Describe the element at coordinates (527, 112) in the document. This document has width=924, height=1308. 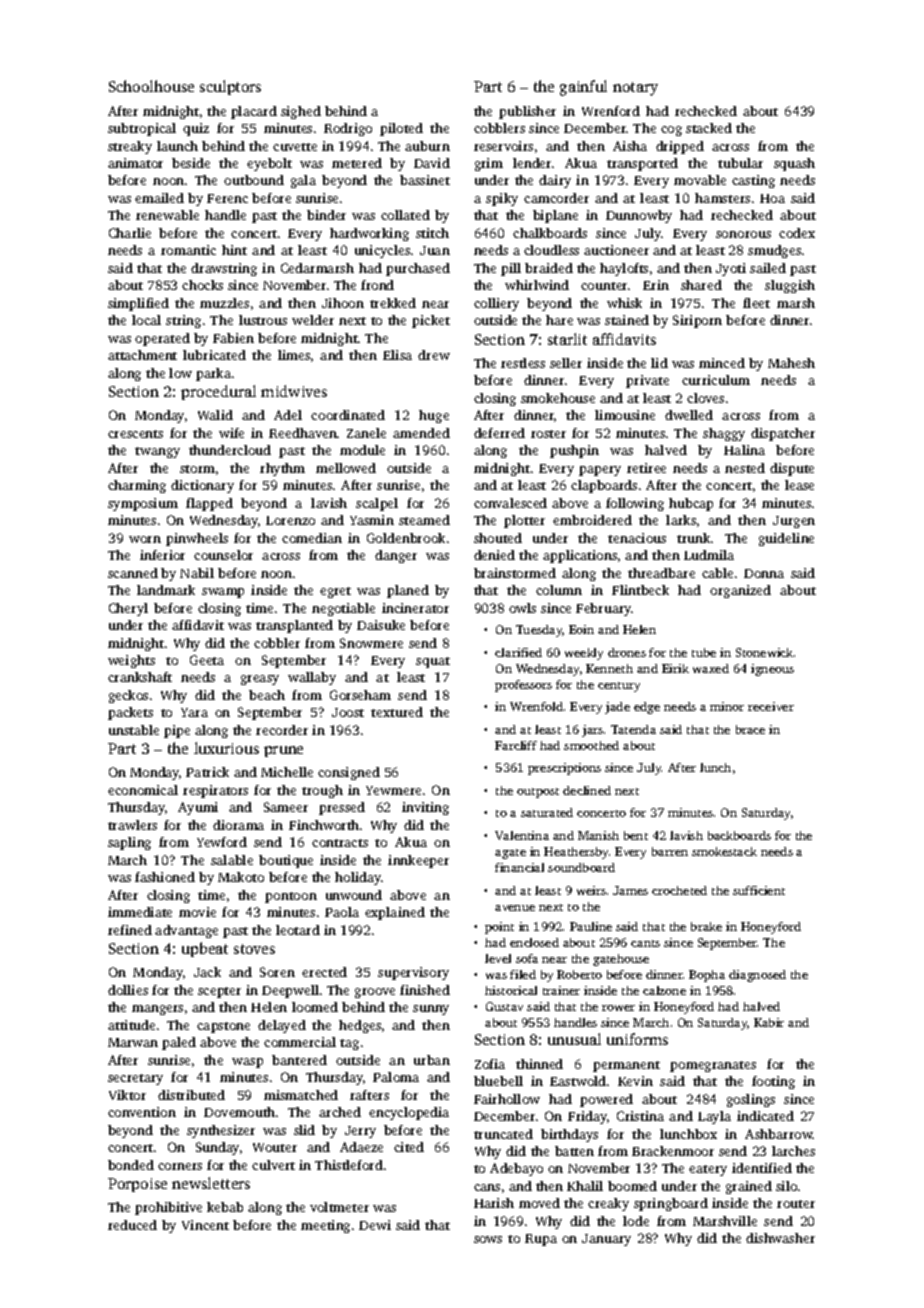
I see `publisher` at that location.
